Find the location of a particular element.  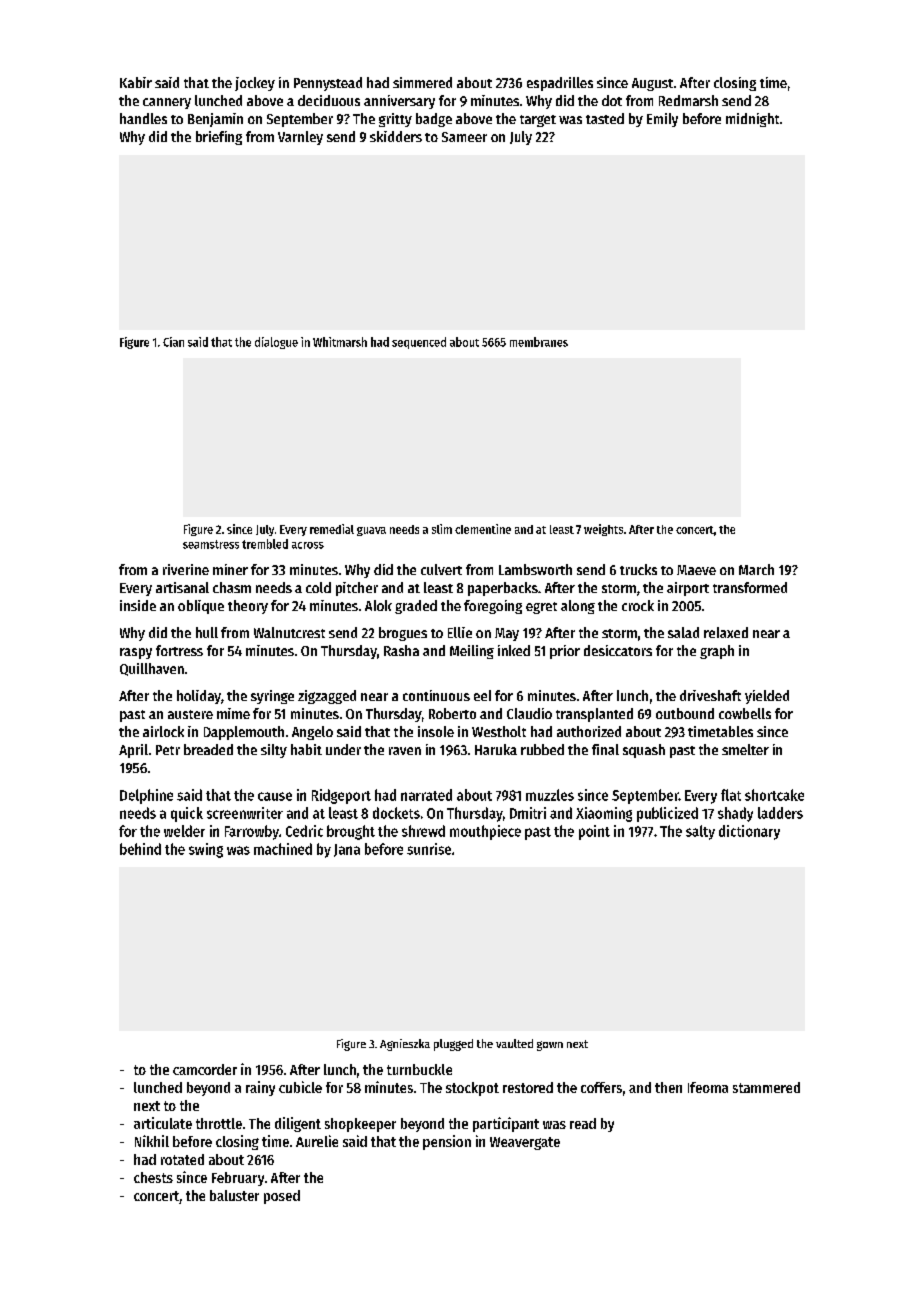

espadrilles is located at coordinates (560, 84).
